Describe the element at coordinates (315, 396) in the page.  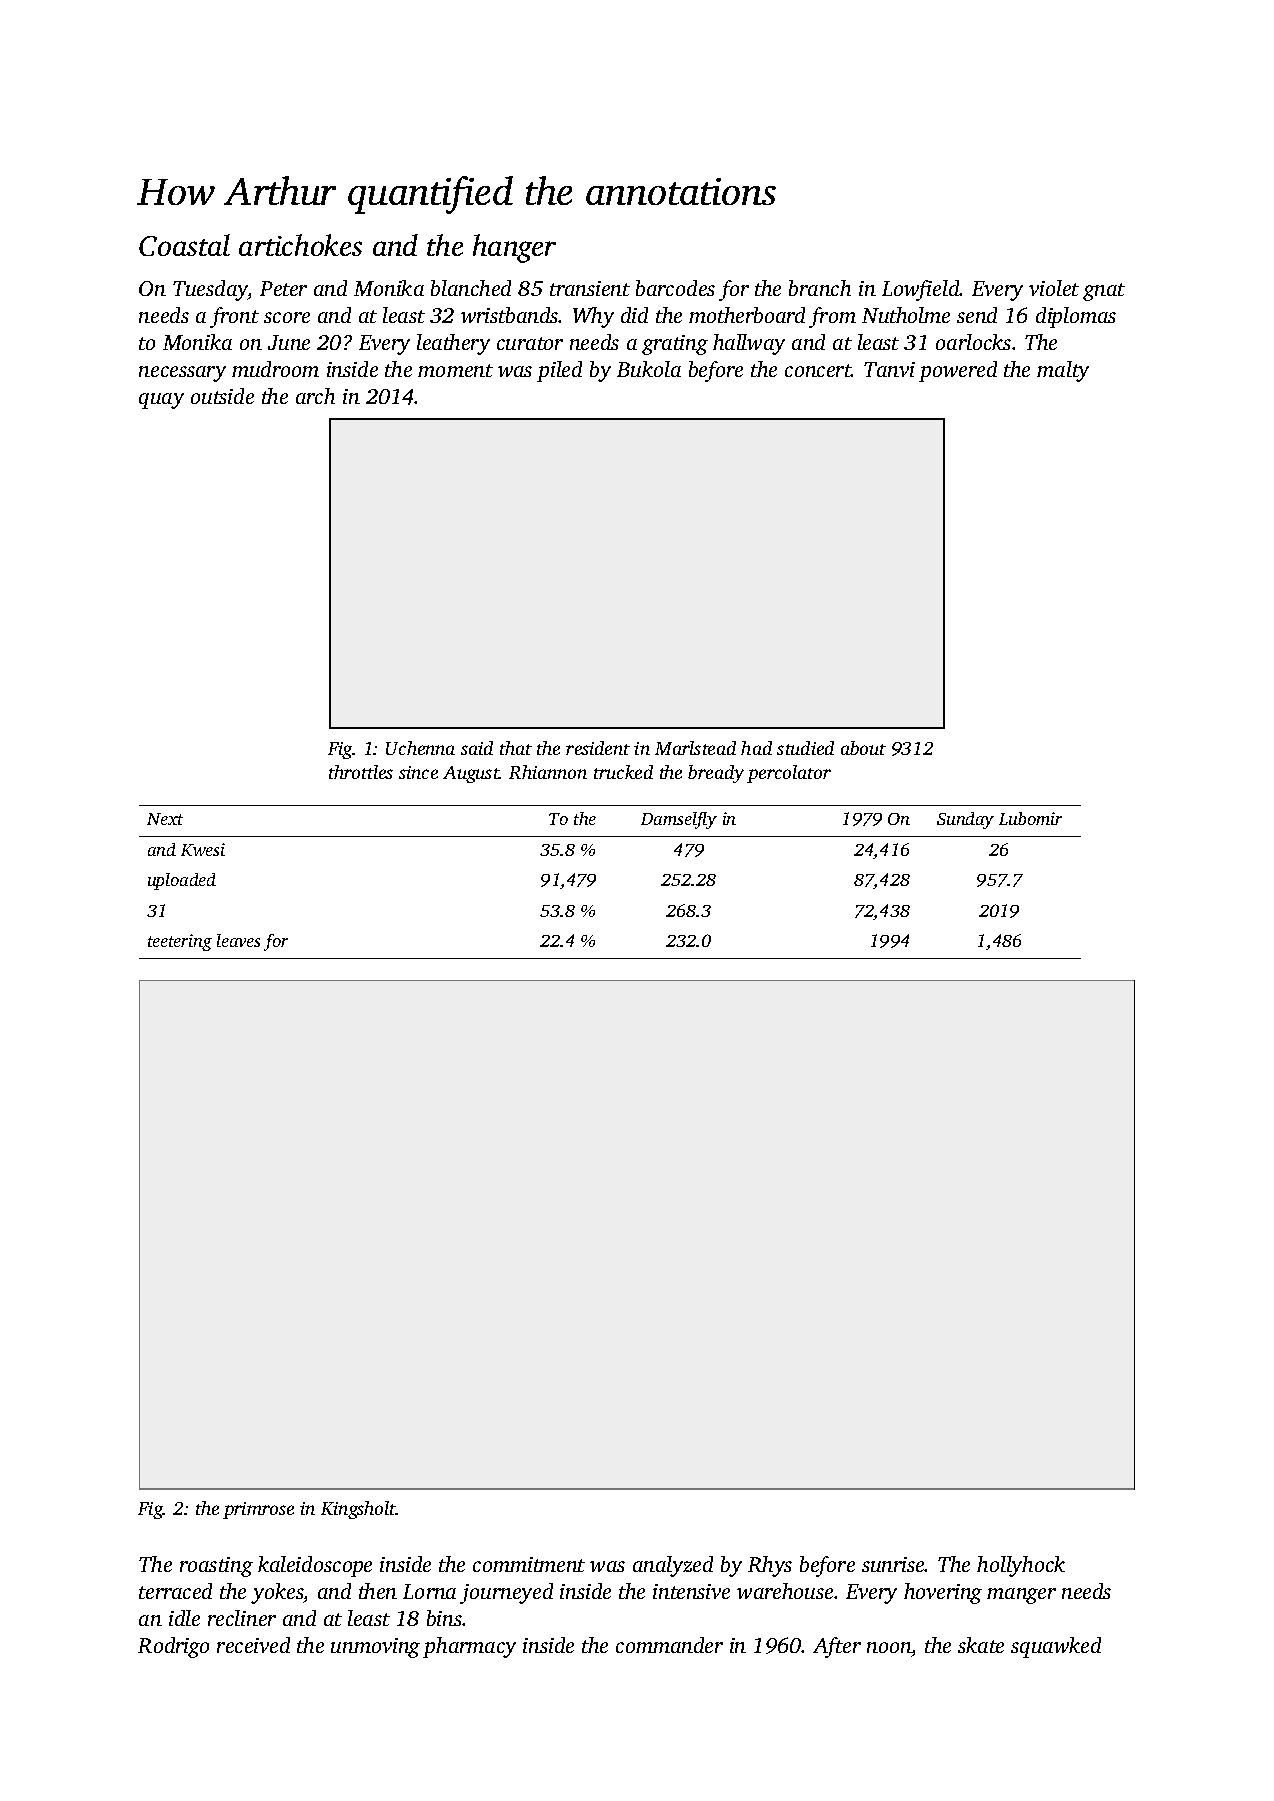
I see `arch` at that location.
